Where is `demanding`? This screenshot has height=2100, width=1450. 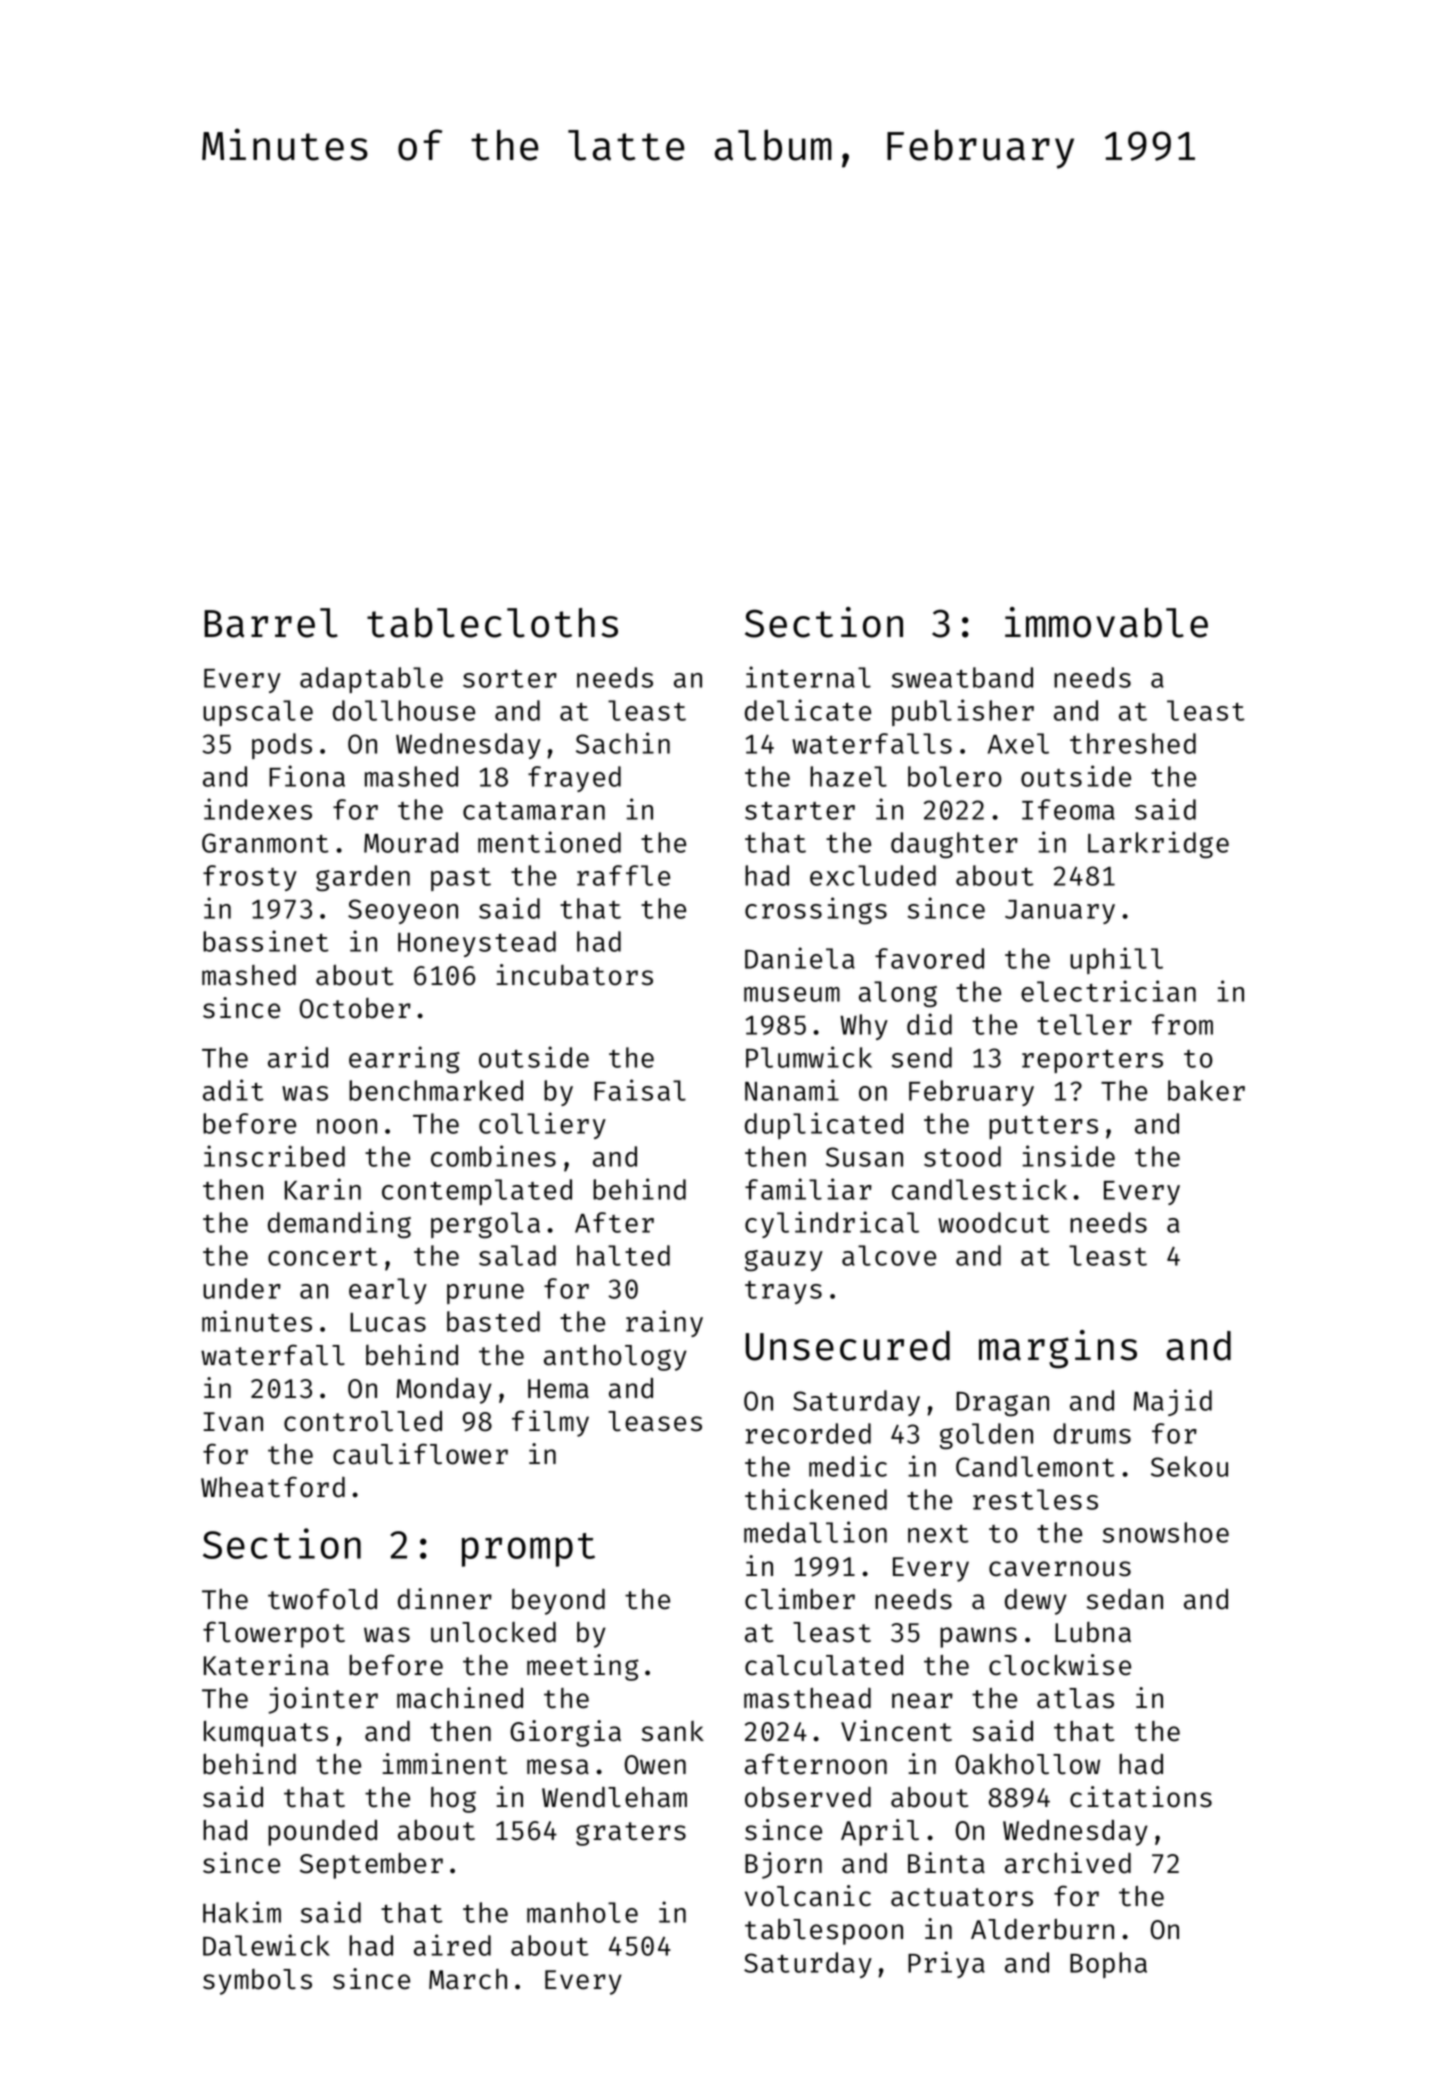
demanding is located at coordinates (339, 1224).
